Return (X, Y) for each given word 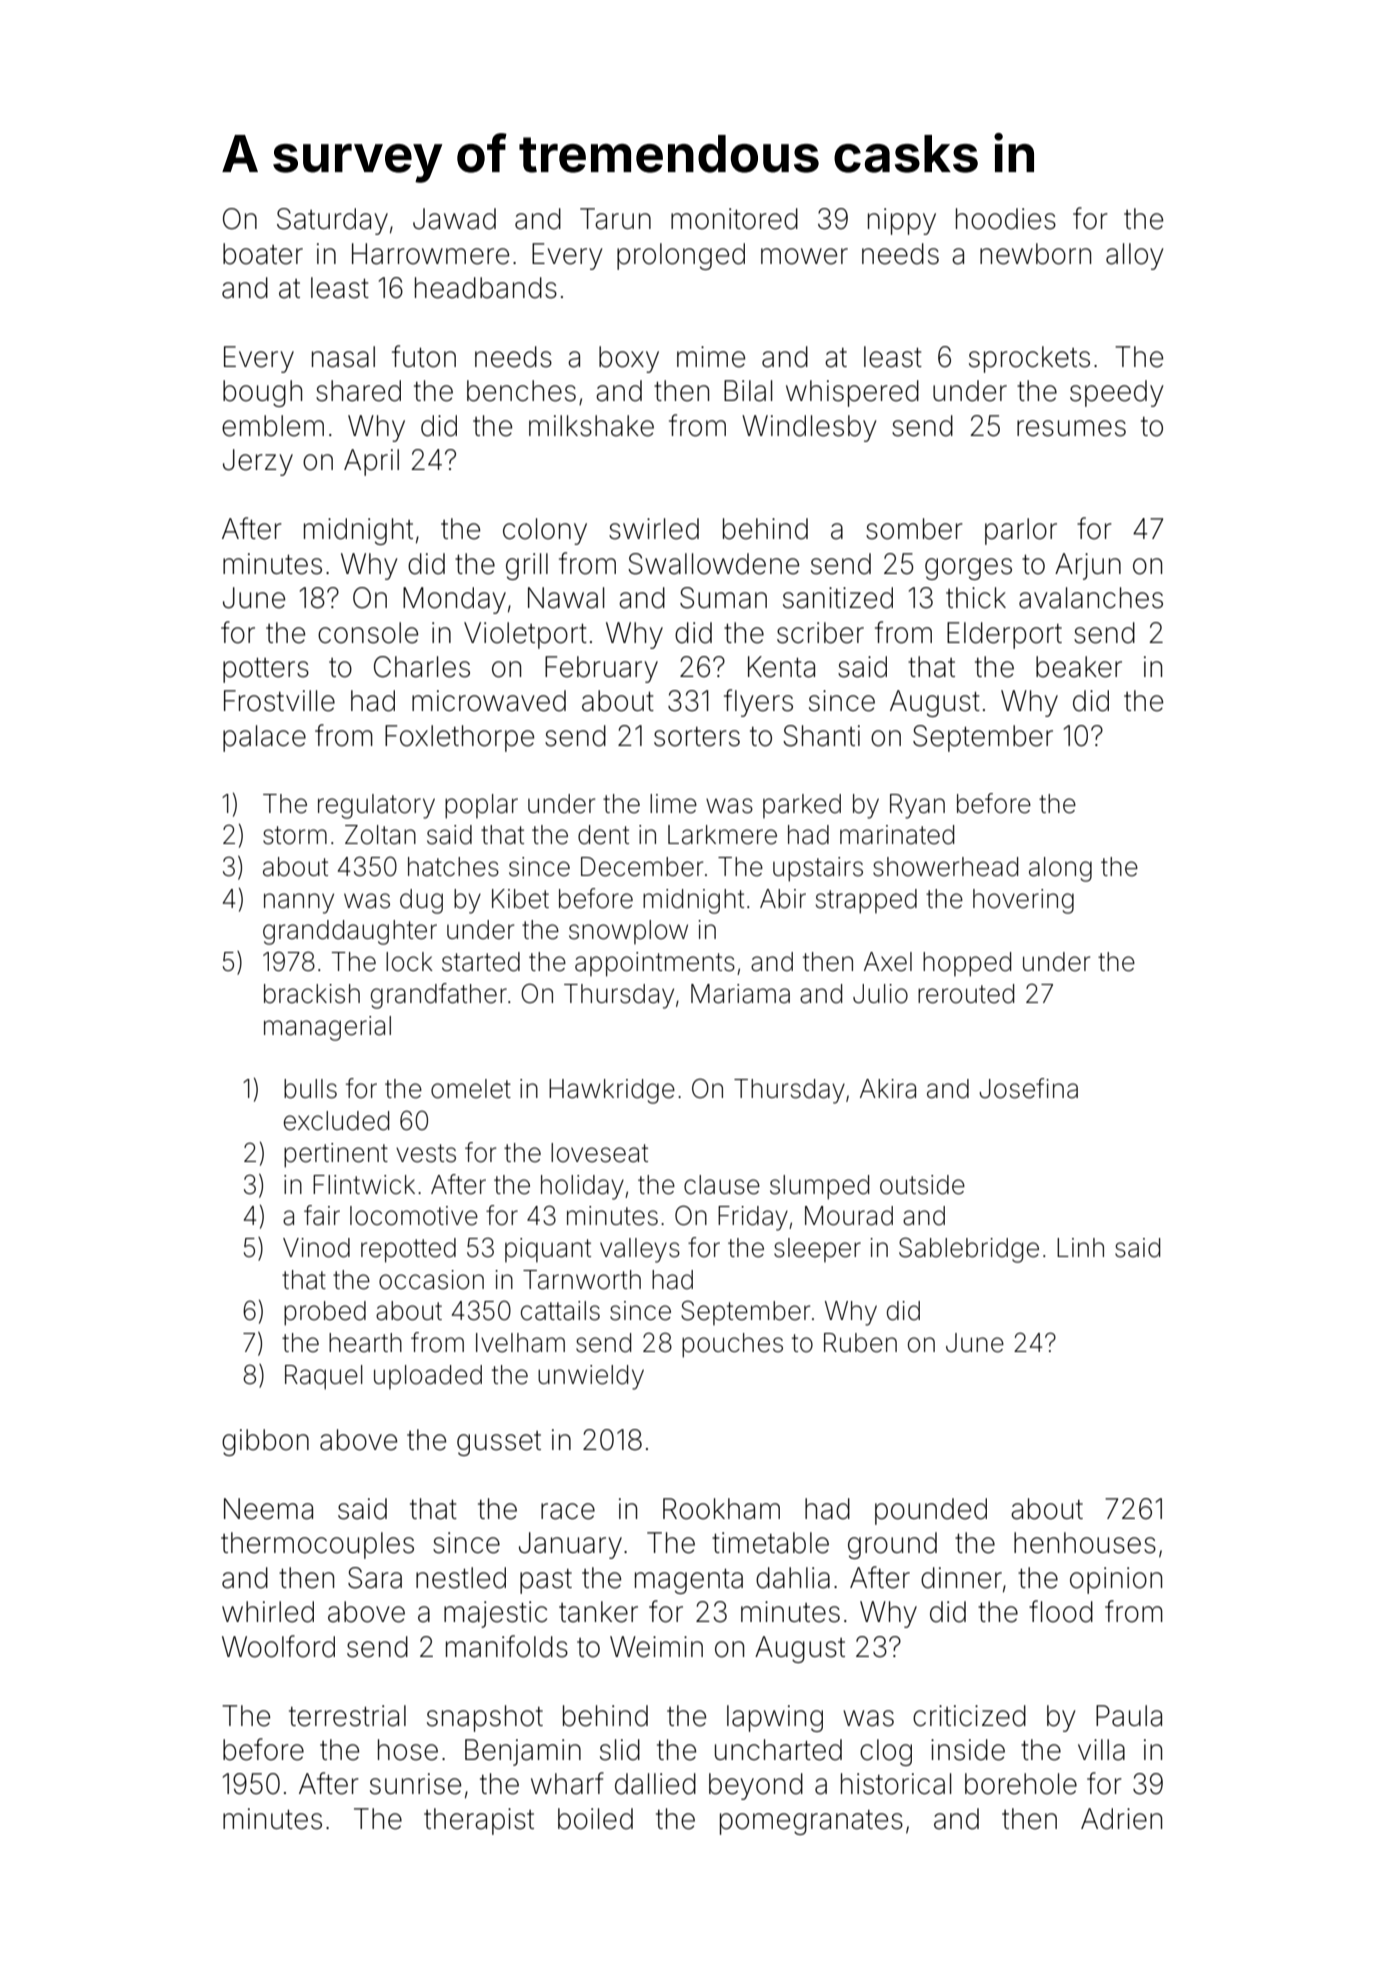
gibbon (265, 1442)
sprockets (1029, 359)
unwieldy (591, 1377)
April (371, 462)
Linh (1080, 1247)
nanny (299, 903)
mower (804, 256)
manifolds (507, 1646)
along (1060, 869)
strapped (866, 901)
